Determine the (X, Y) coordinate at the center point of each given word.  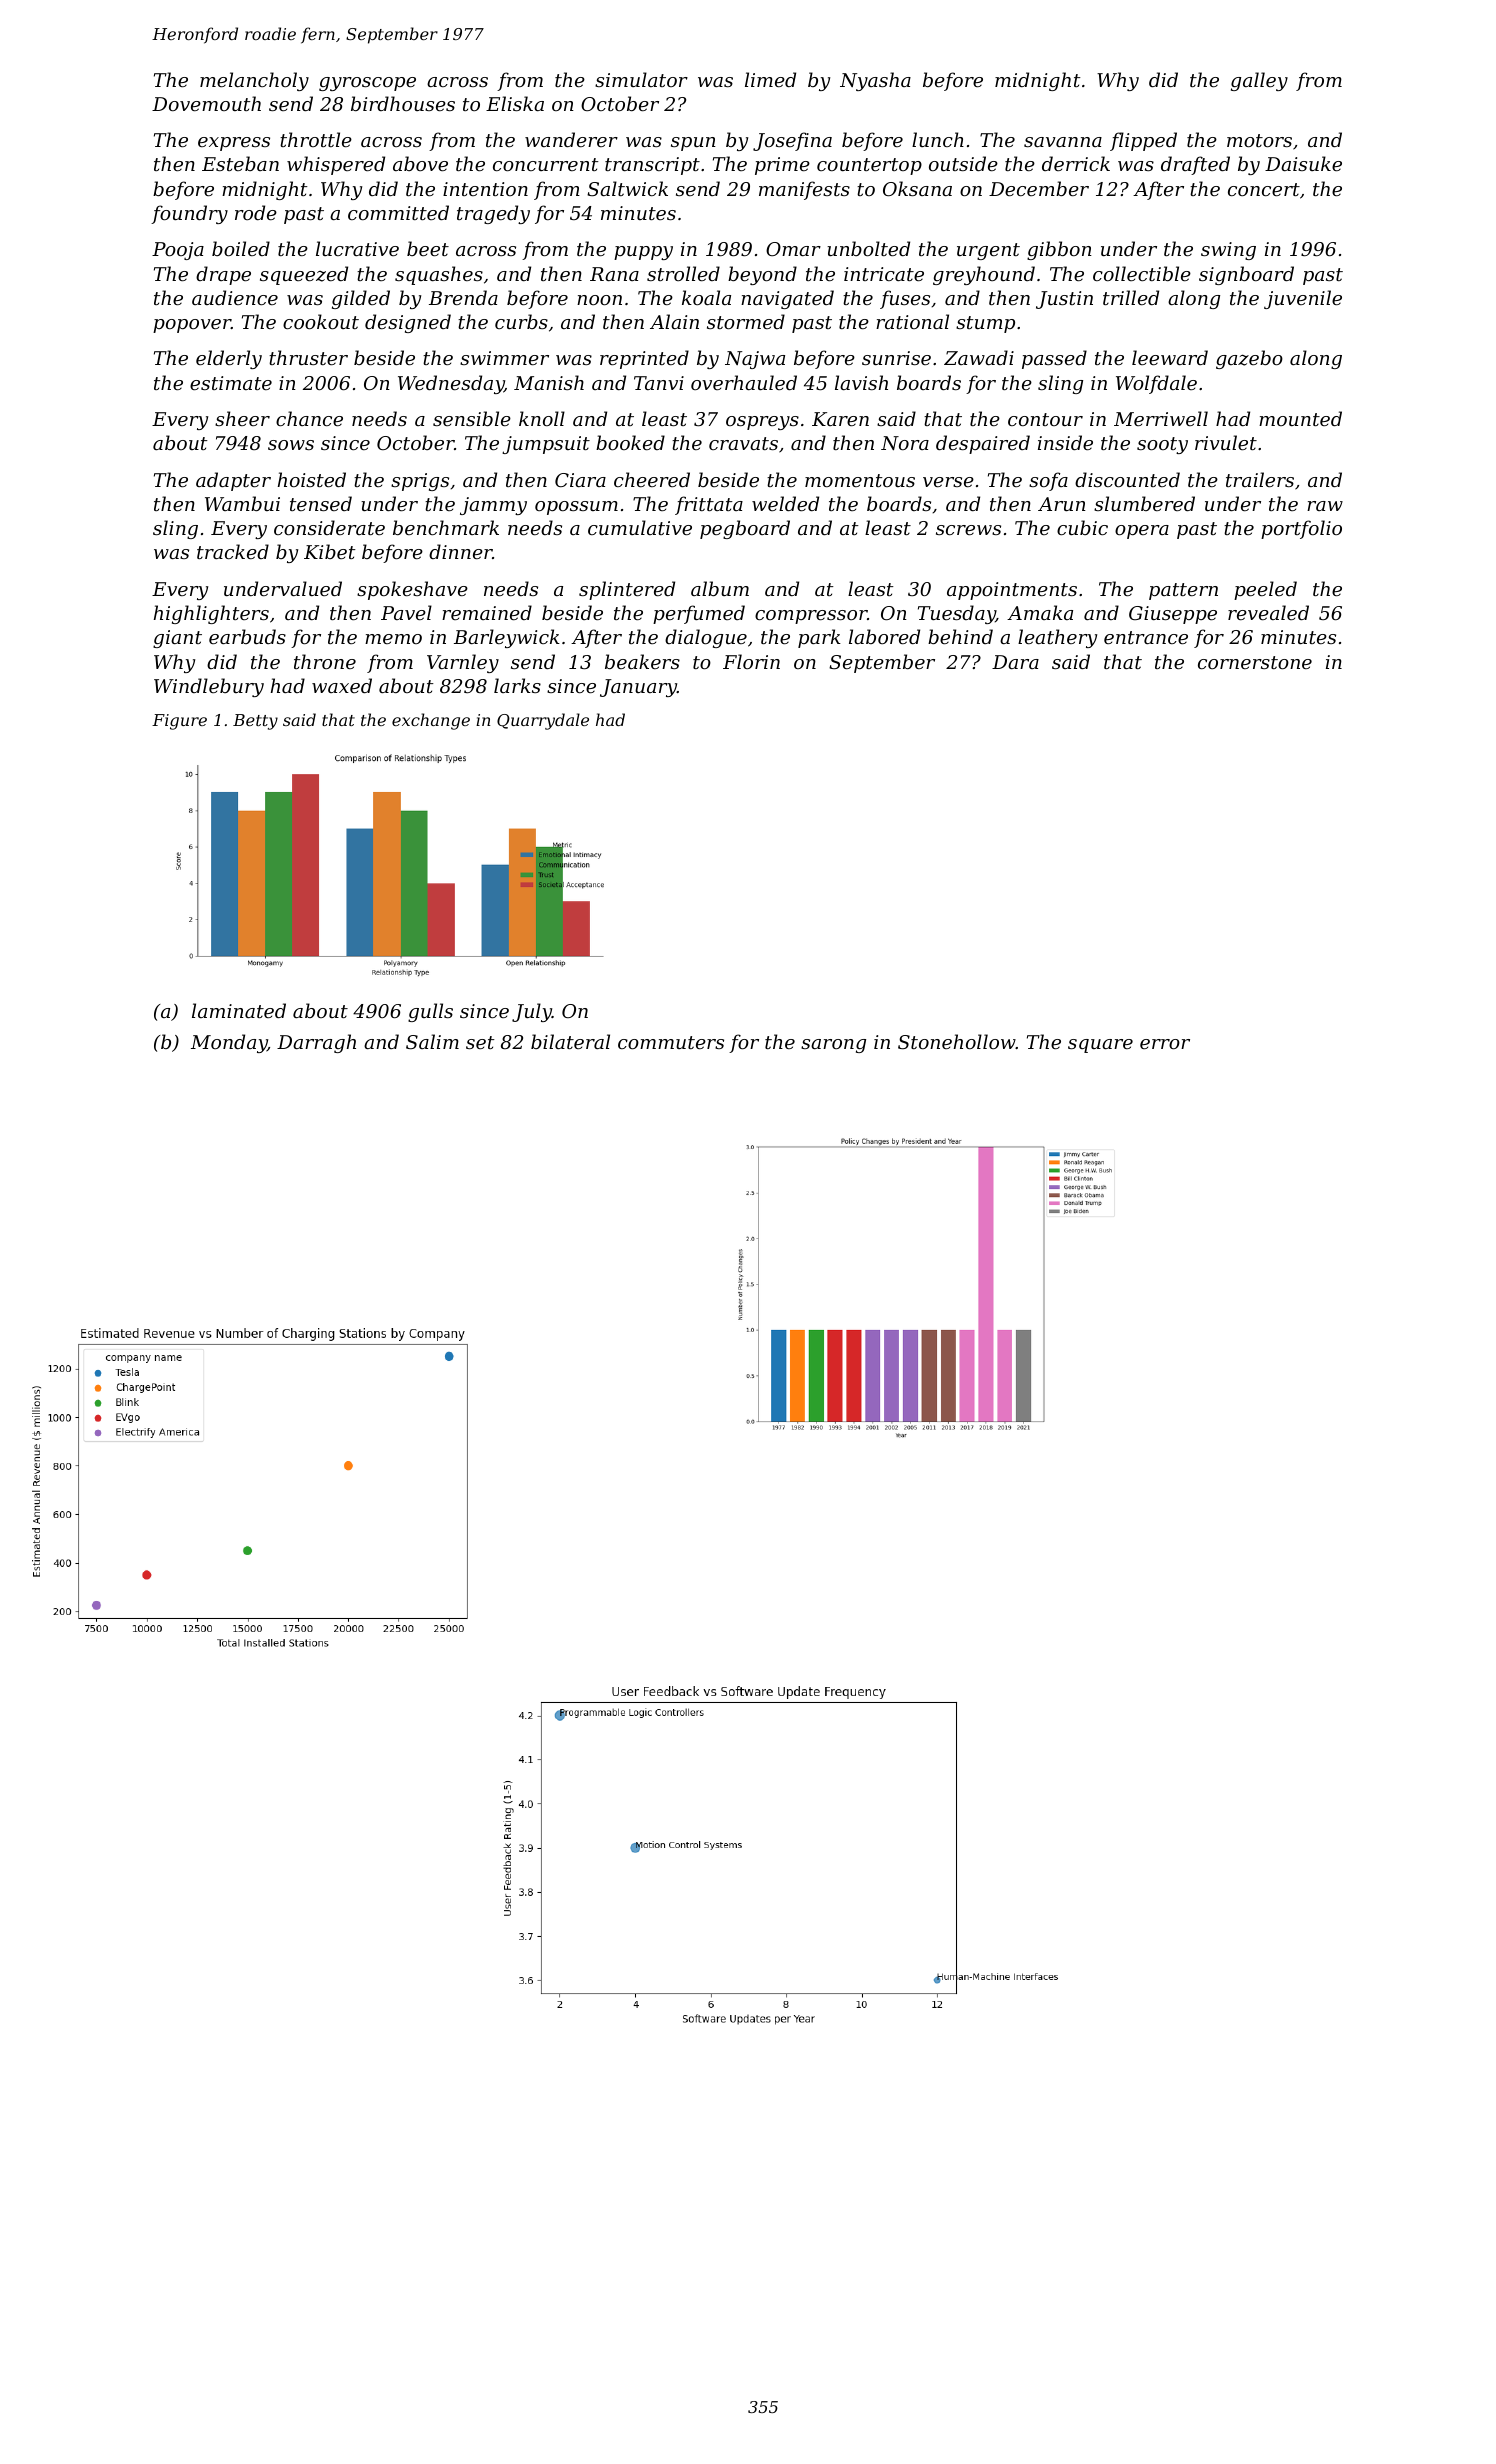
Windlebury (209, 687)
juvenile (1303, 299)
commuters (671, 1042)
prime (782, 166)
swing (1228, 251)
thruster (308, 357)
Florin (751, 661)
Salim (432, 1041)
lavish (861, 382)
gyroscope (367, 84)
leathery (1057, 638)
